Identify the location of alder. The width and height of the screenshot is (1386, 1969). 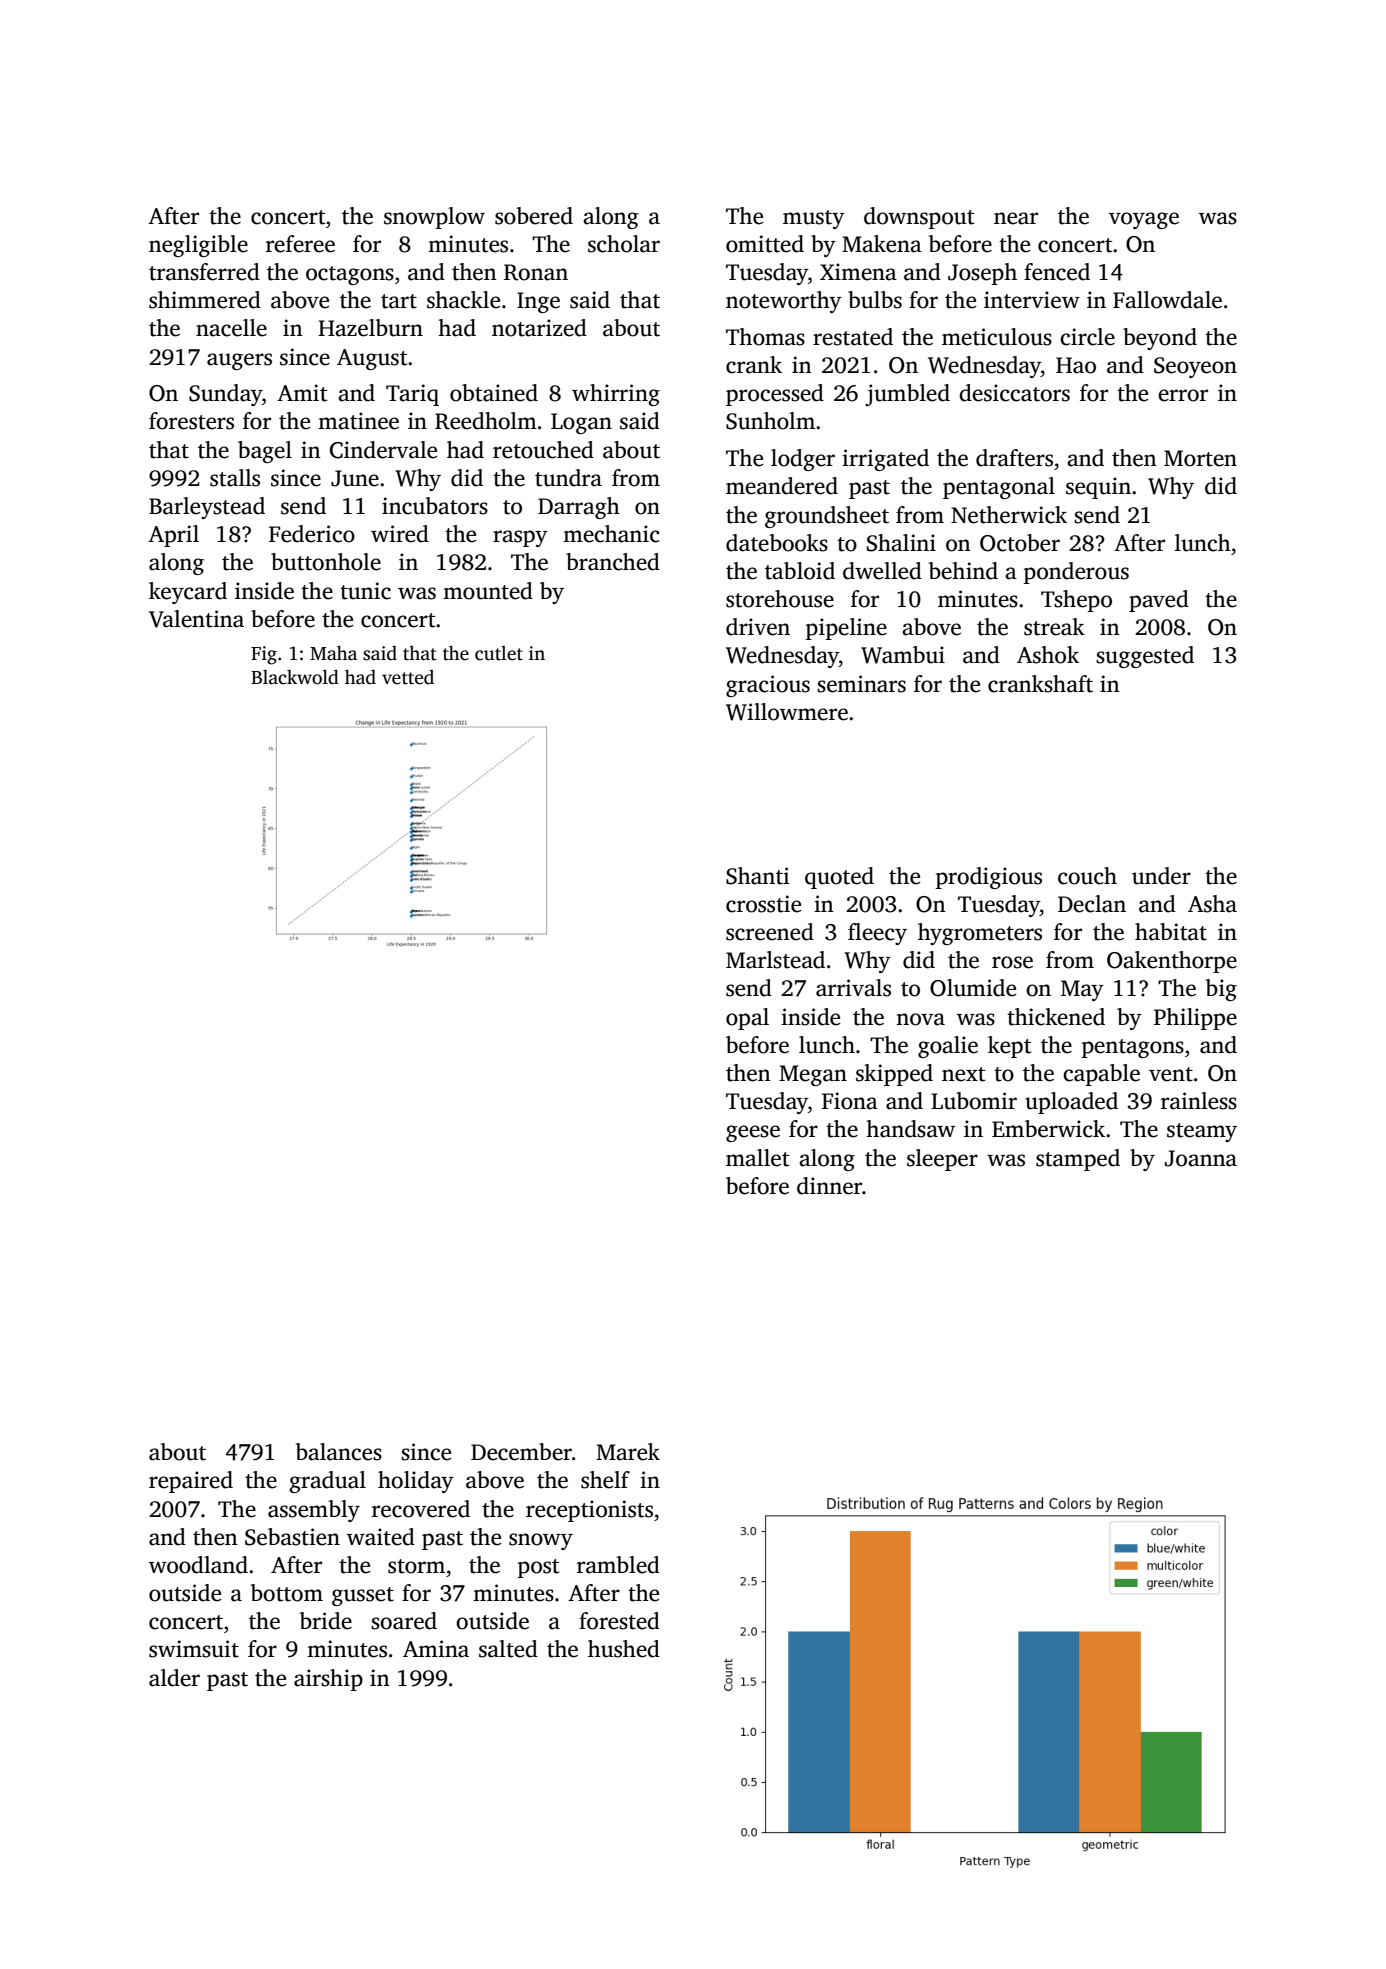
(174, 1678).
